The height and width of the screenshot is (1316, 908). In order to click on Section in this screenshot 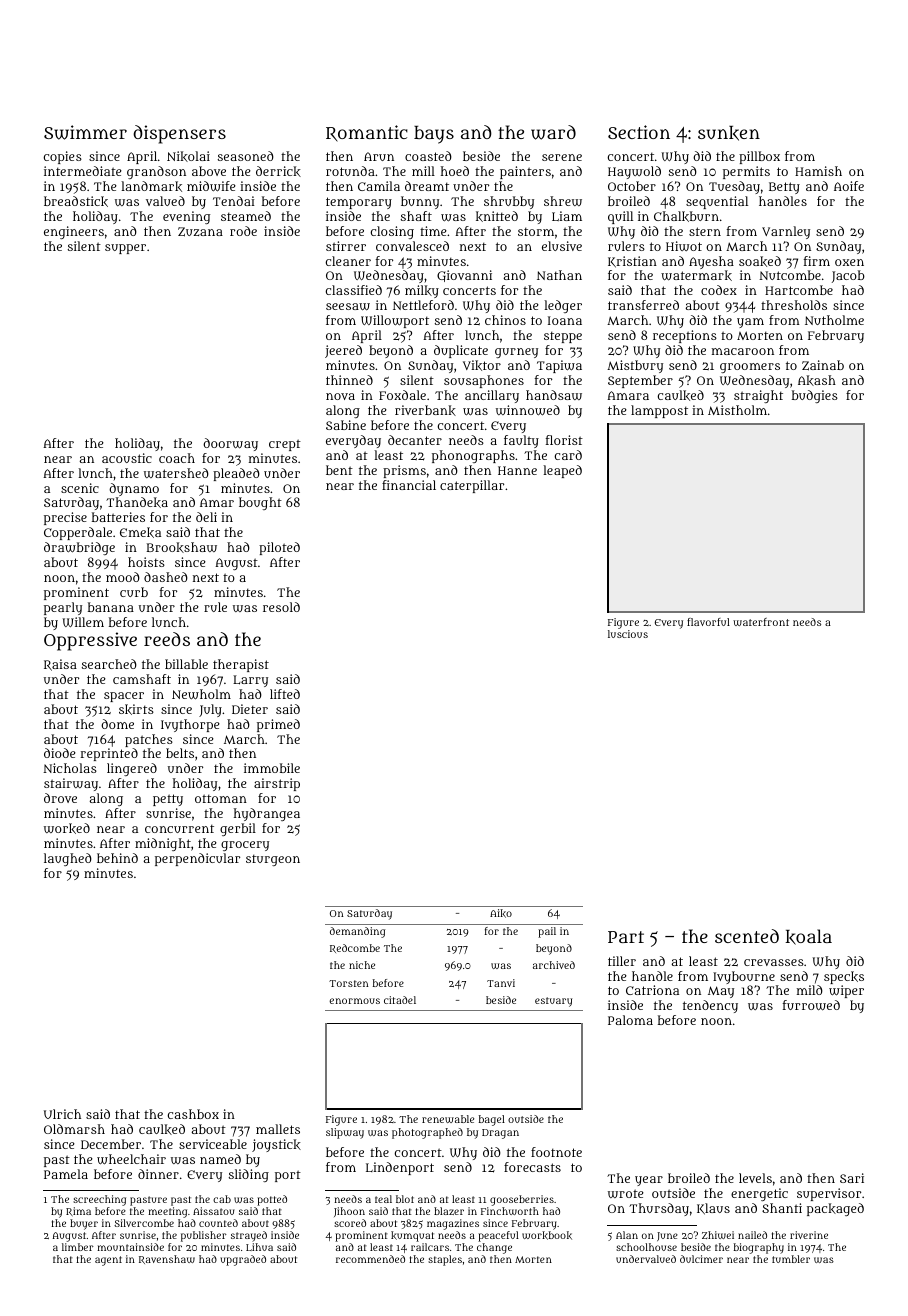, I will do `click(639, 132)`.
